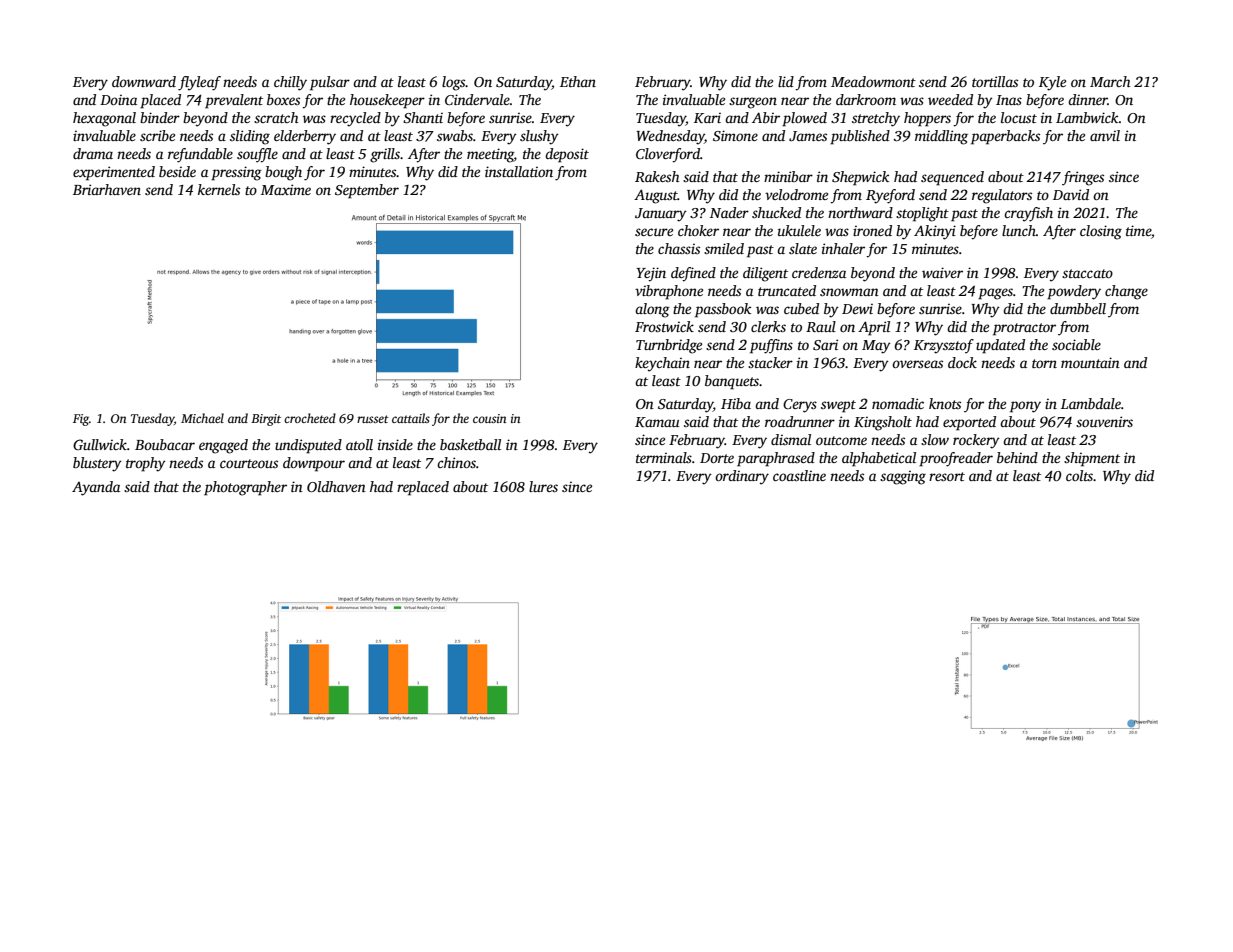 The image size is (1233, 952). Describe the element at coordinates (849, 292) in the page. I see `snowman` at that location.
